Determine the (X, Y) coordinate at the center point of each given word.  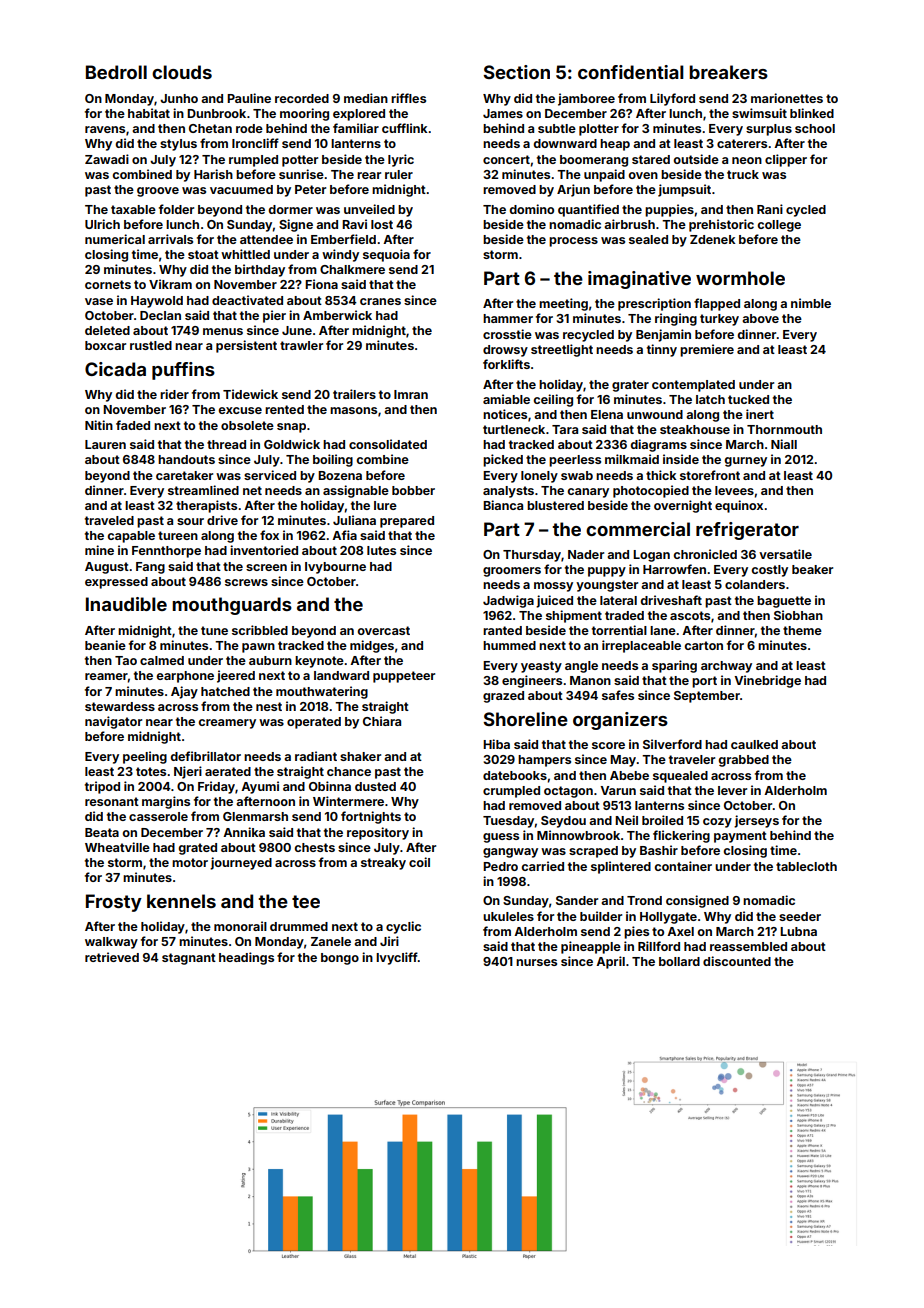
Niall (784, 444)
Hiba (496, 744)
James (503, 113)
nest (269, 706)
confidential (631, 72)
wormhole (740, 278)
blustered (555, 505)
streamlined (203, 490)
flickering (681, 836)
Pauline (249, 98)
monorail (240, 926)
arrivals (170, 239)
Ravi (354, 224)
